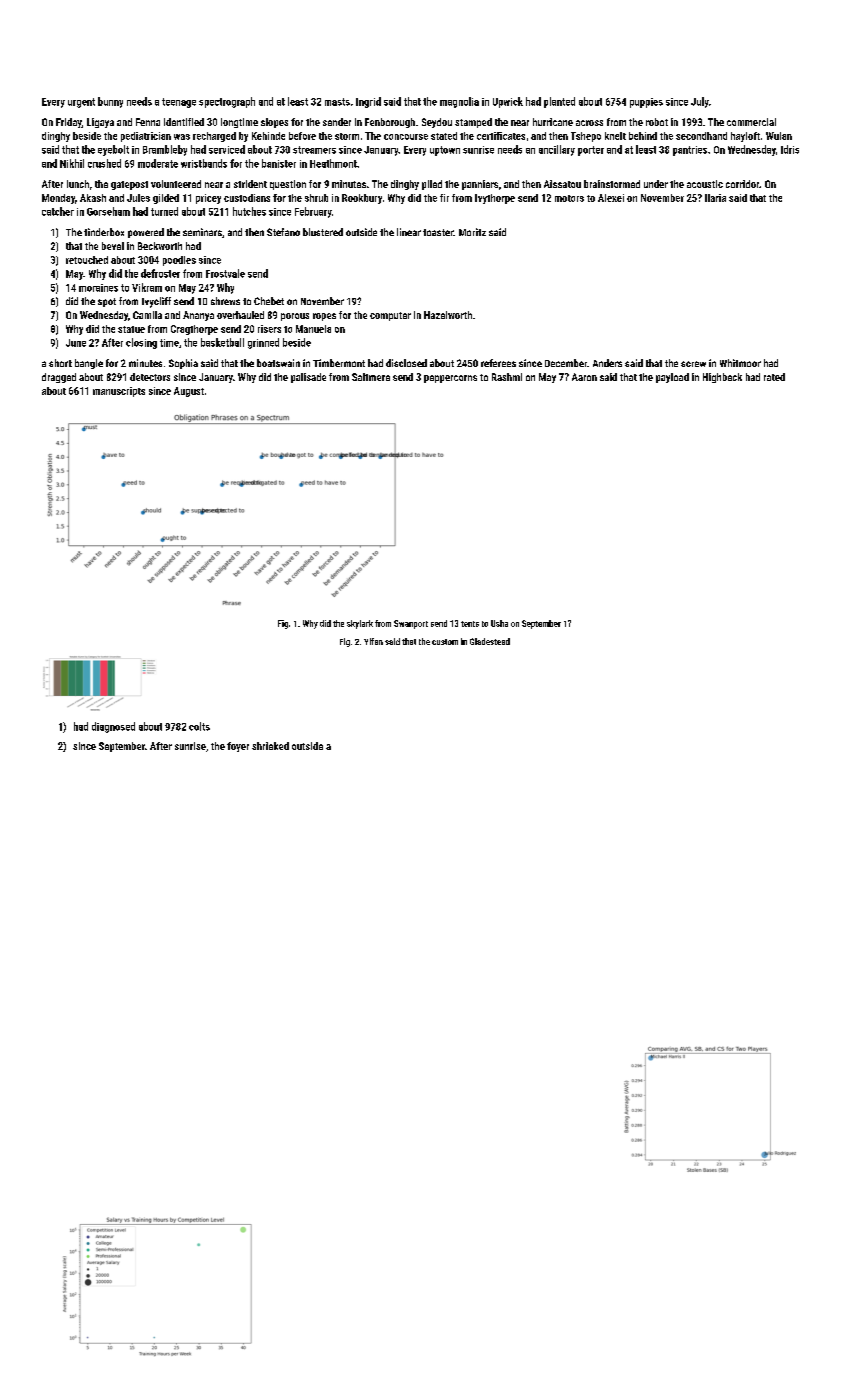  Describe the element at coordinates (774, 377) in the screenshot. I see `rated` at that location.
